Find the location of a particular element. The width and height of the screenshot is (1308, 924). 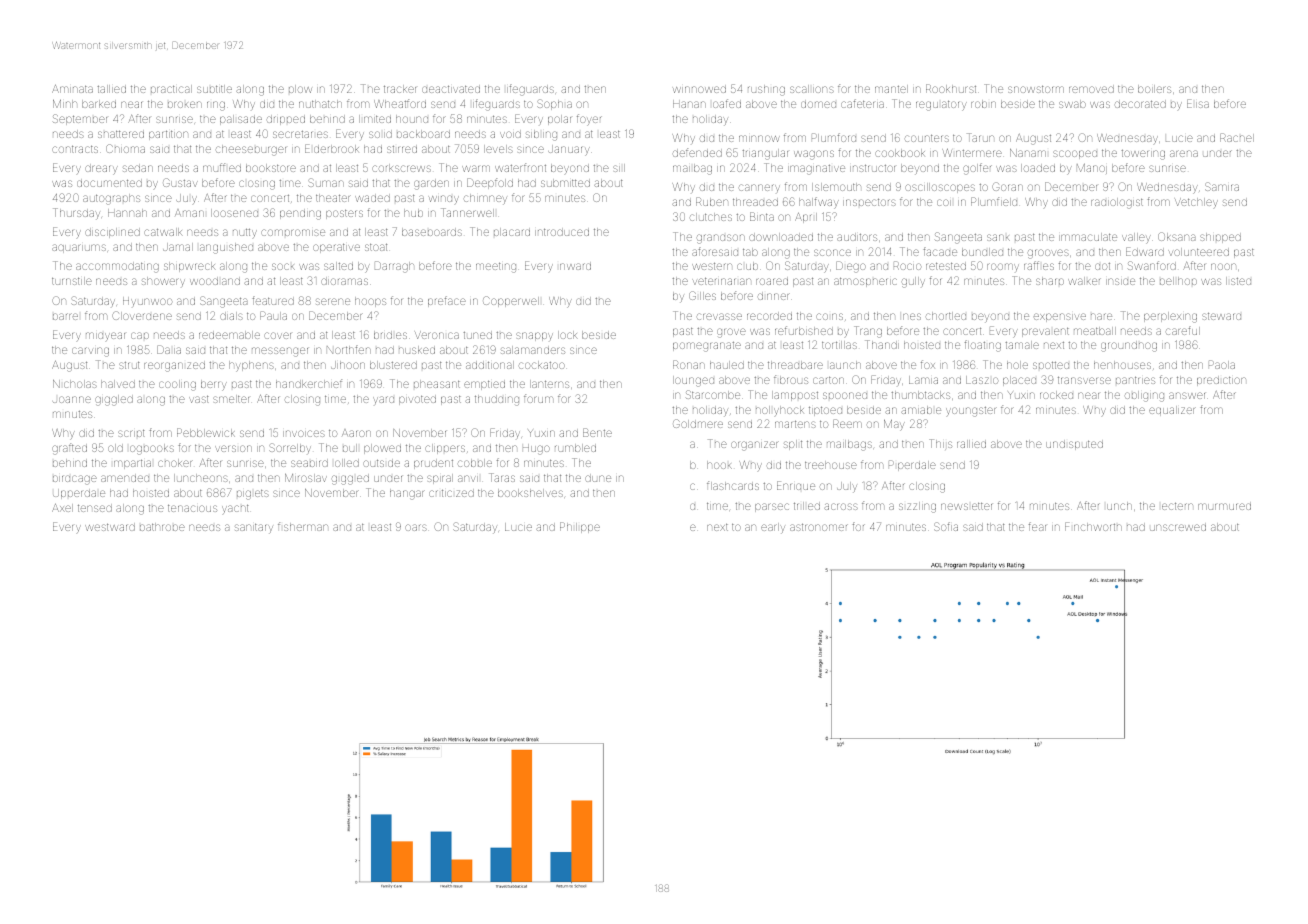

domed is located at coordinates (818, 104).
